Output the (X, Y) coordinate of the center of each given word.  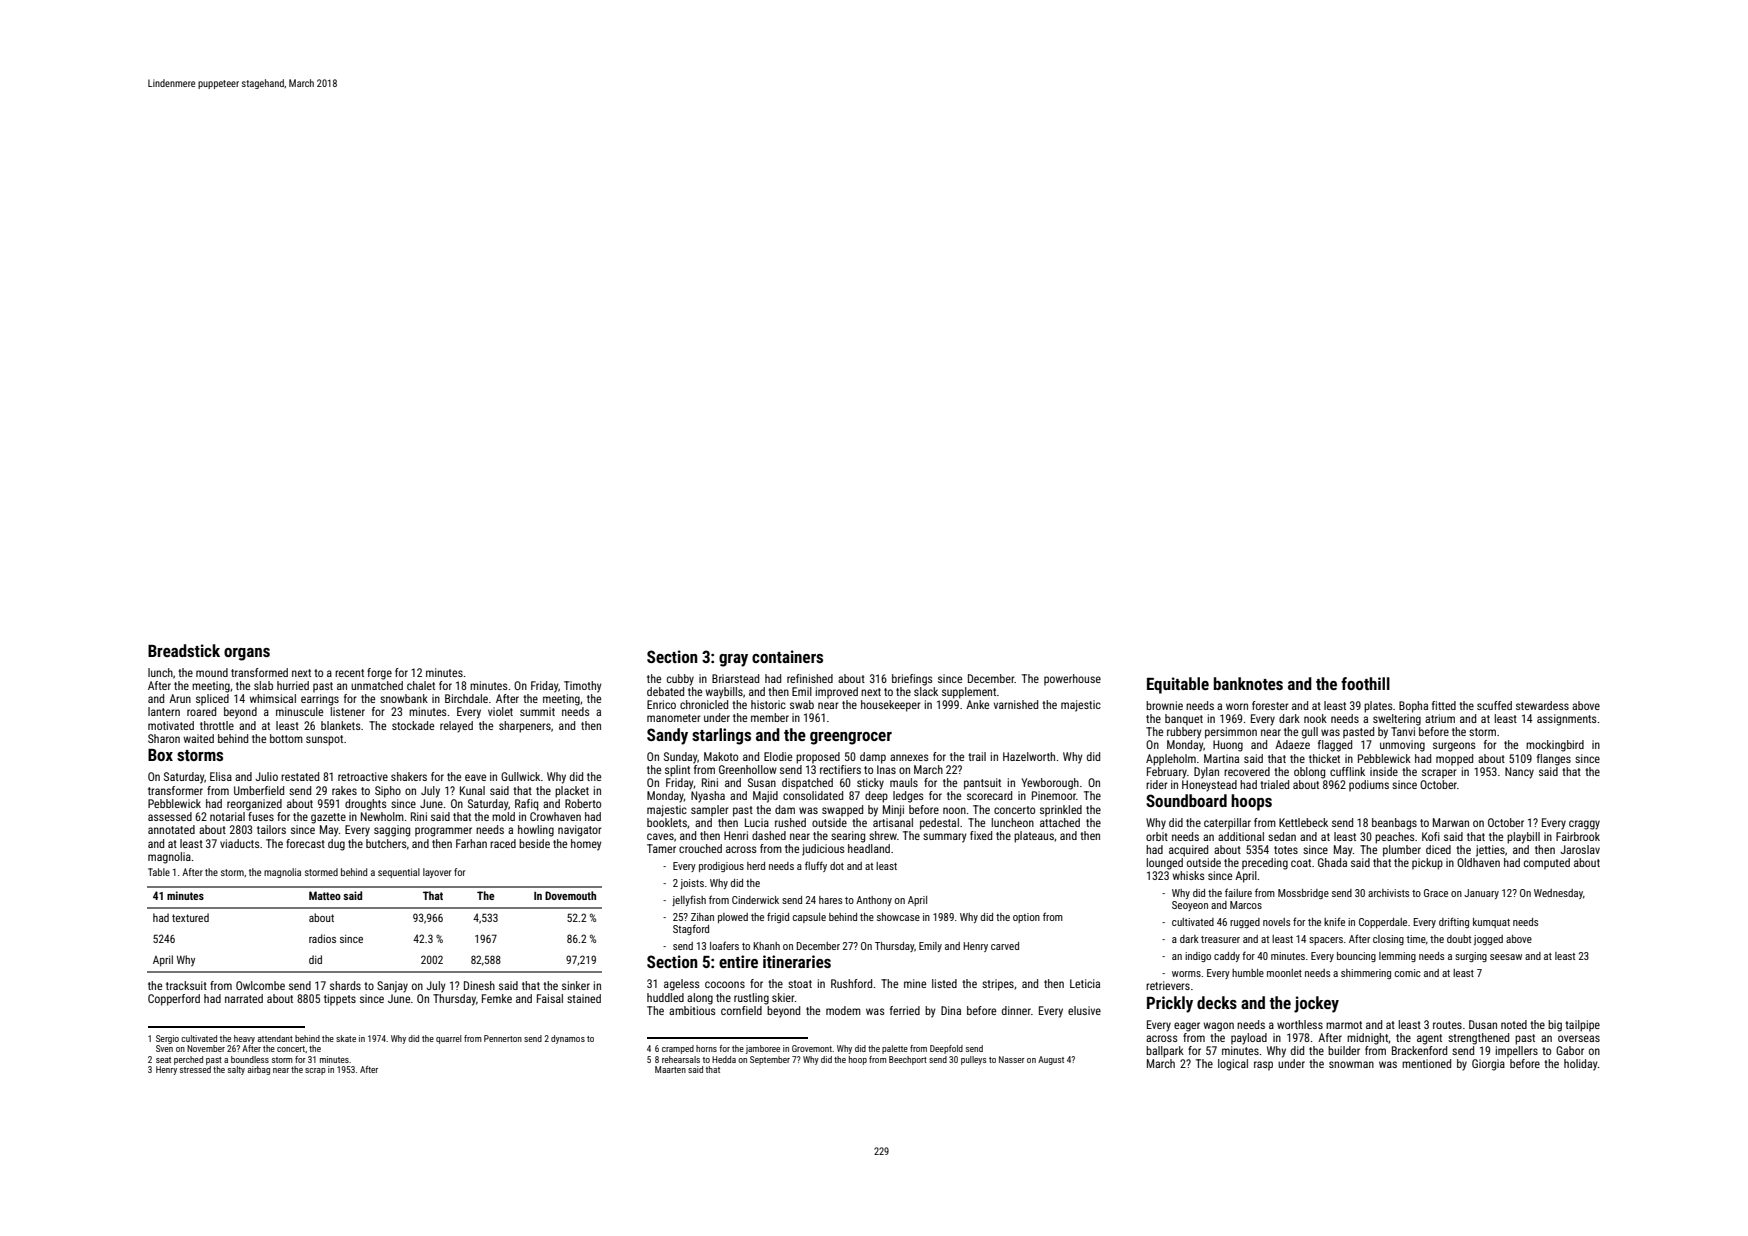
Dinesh (479, 985)
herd (756, 866)
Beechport (908, 1060)
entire (738, 961)
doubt (1459, 939)
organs (247, 654)
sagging (392, 831)
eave (475, 777)
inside (1384, 771)
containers (787, 656)
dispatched (807, 784)
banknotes (1248, 683)
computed (1547, 864)
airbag (259, 1070)
